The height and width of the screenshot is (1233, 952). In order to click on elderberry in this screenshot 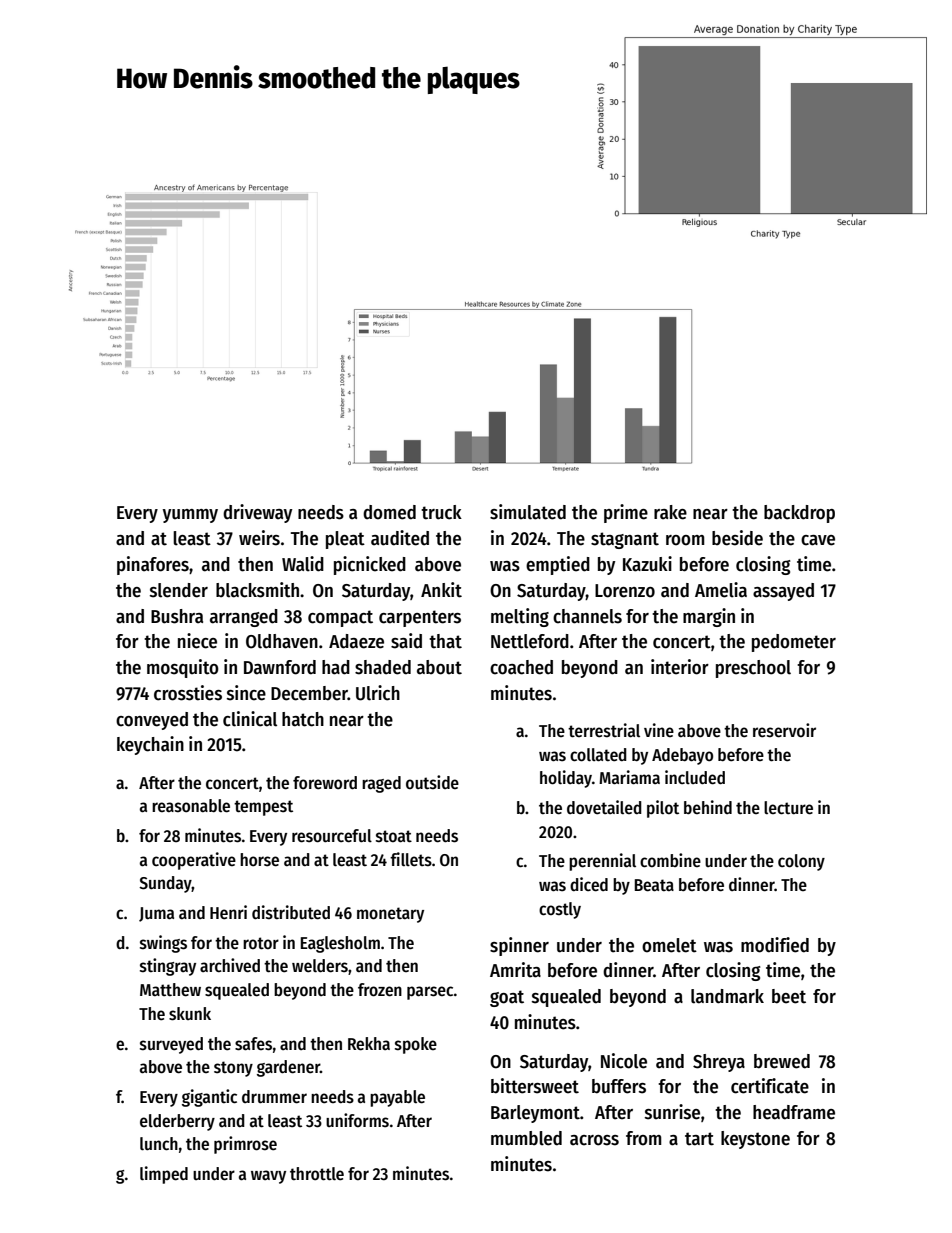, I will do `click(177, 1122)`.
